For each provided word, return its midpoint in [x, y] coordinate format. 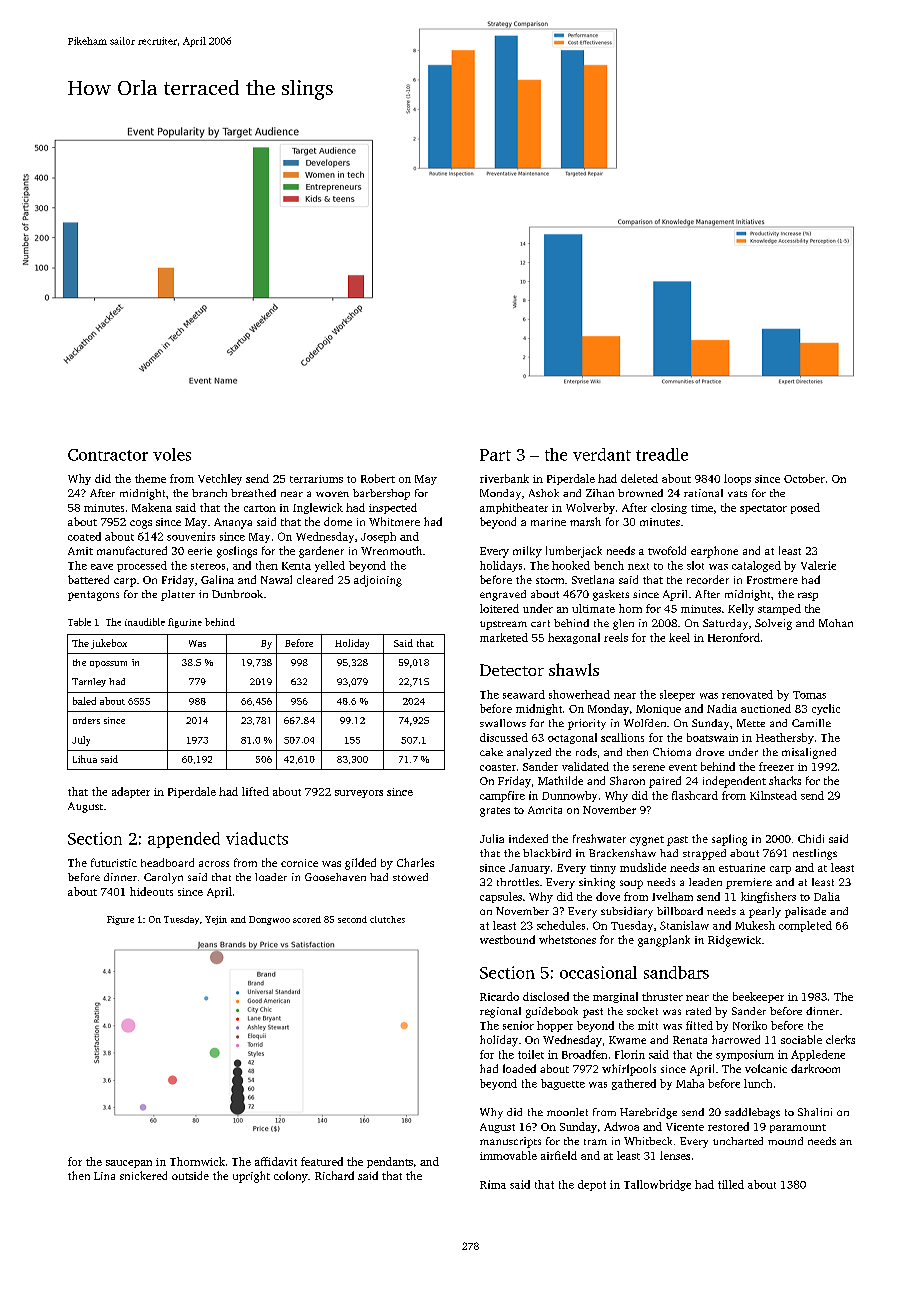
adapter [131, 792]
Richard [334, 1175]
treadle [662, 454]
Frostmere [772, 580]
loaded [519, 1068]
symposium [745, 1055]
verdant [602, 454]
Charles [415, 862]
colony [291, 1177]
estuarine [742, 868]
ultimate [593, 608]
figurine [185, 623]
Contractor [108, 455]
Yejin [216, 920]
